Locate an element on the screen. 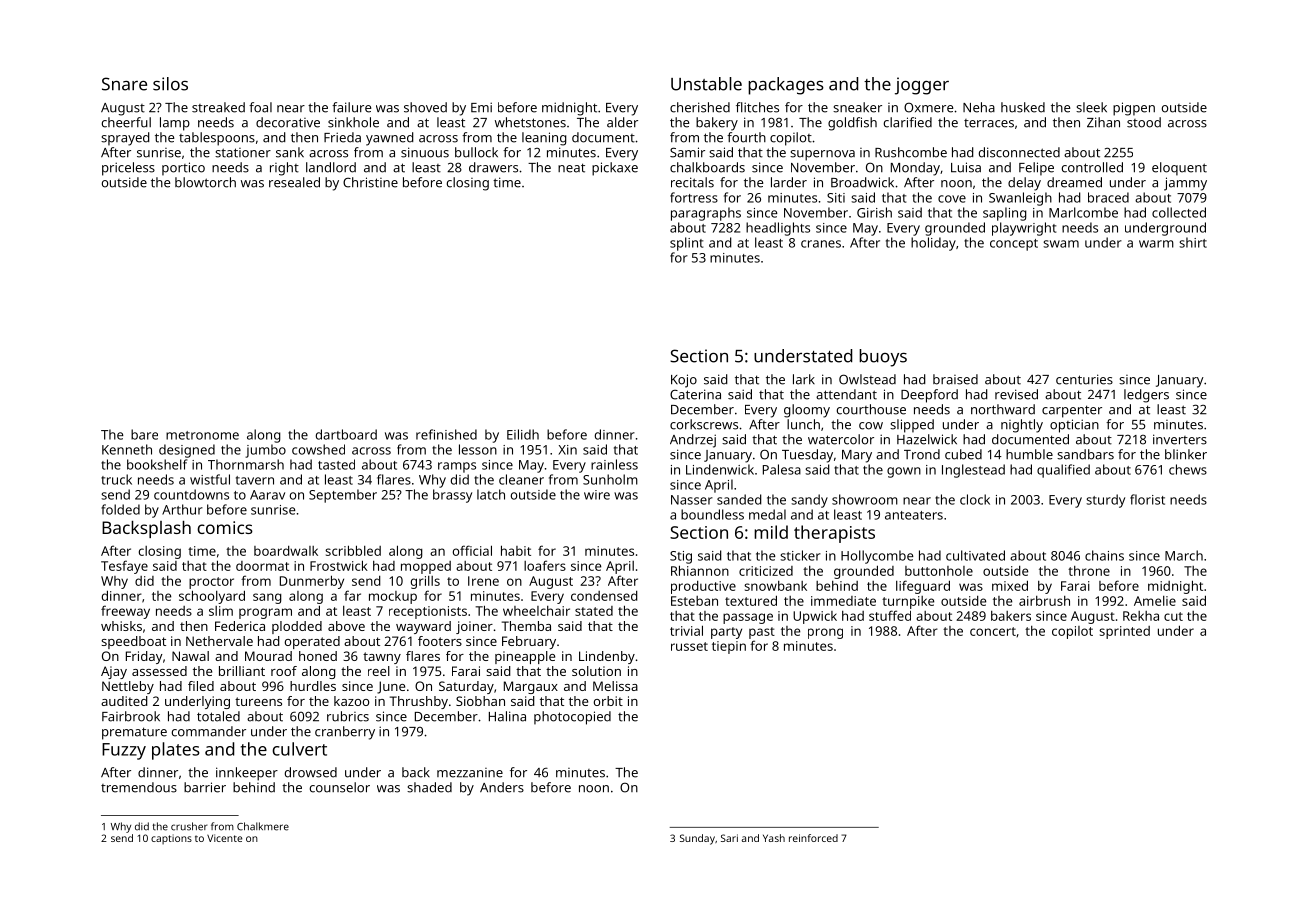 This screenshot has height=924, width=1308. mezzanine is located at coordinates (470, 773).
